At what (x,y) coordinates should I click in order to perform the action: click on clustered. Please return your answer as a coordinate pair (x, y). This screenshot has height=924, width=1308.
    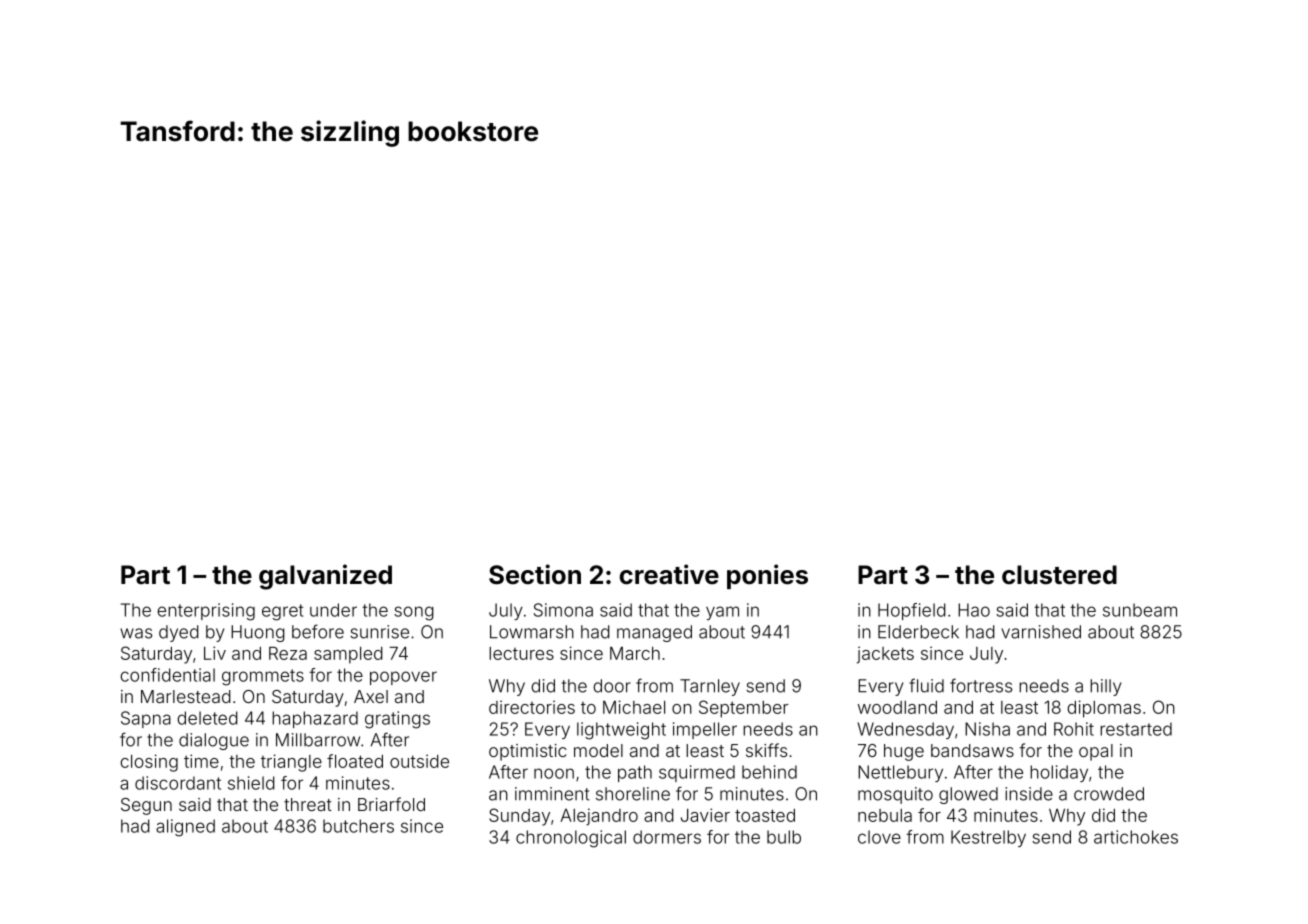
    Looking at the image, I should click on (1059, 575).
